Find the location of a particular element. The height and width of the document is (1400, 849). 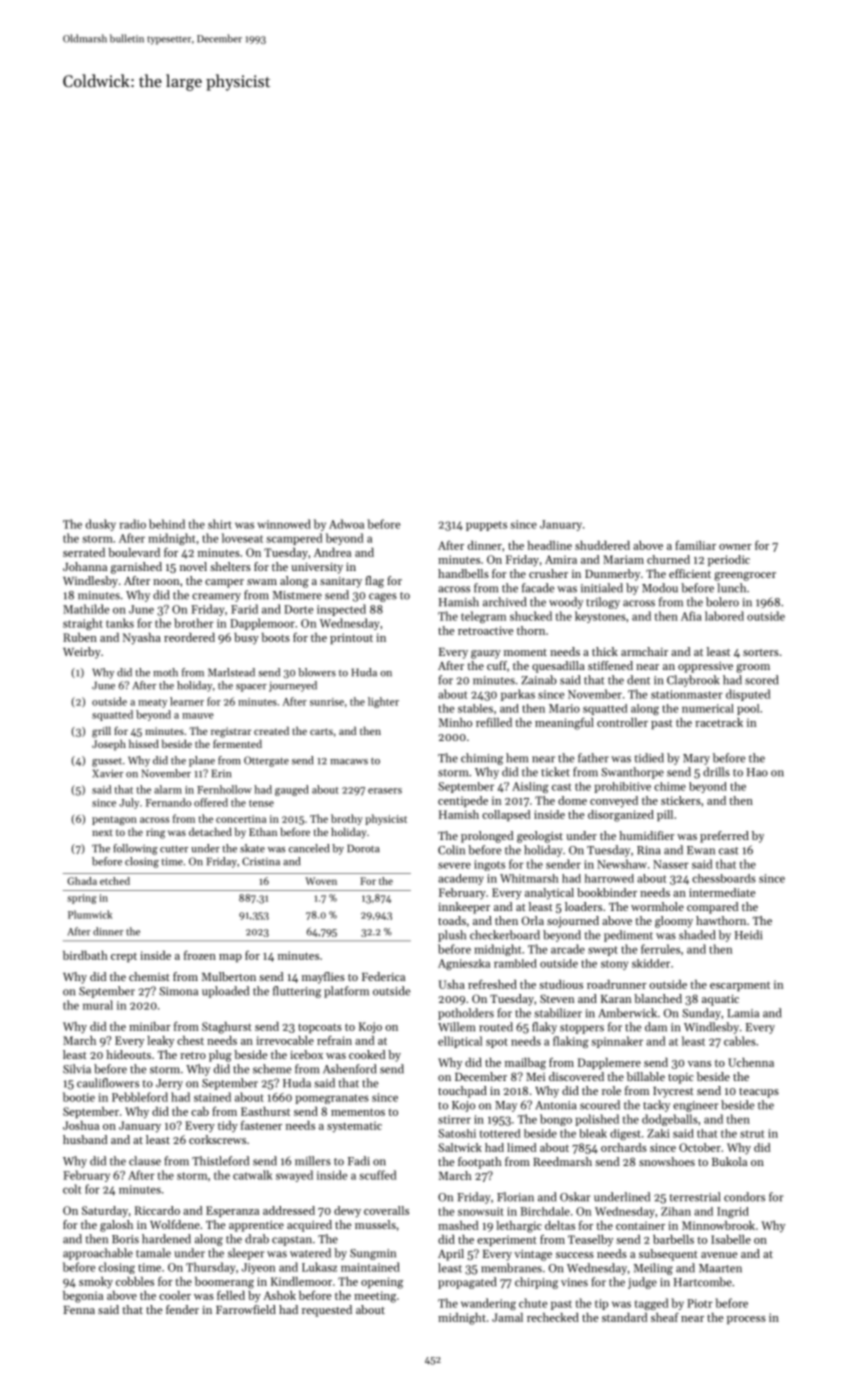

telegram is located at coordinates (483, 617).
